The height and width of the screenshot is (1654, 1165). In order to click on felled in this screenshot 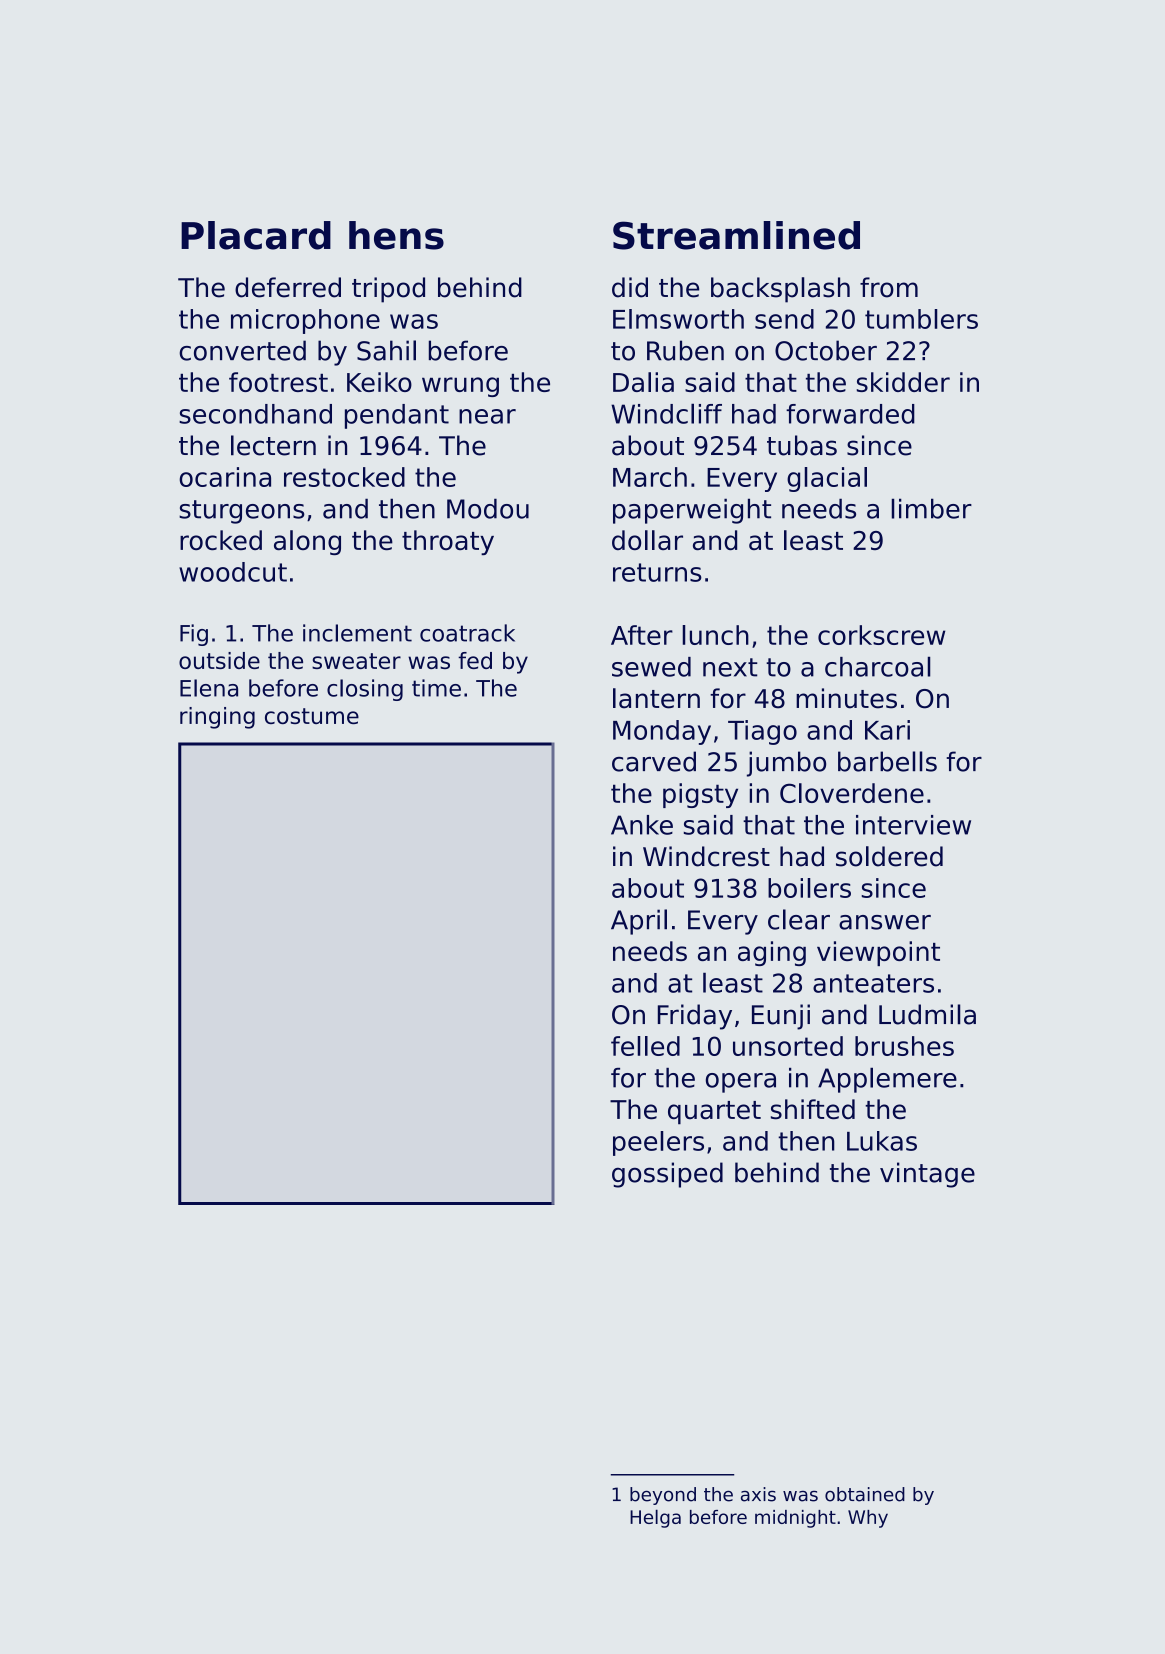, I will do `click(645, 1046)`.
